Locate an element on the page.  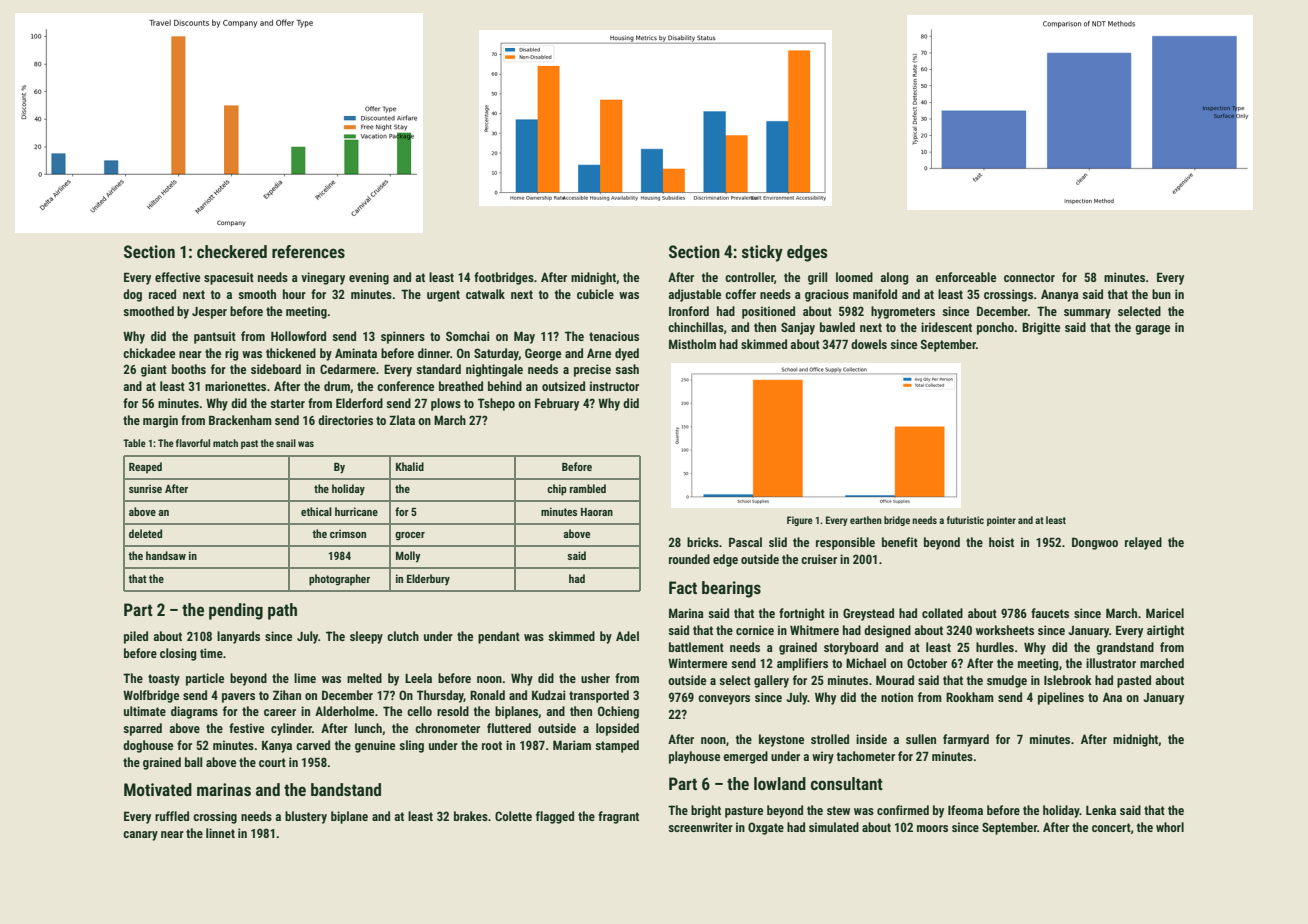
references is located at coordinates (308, 251).
